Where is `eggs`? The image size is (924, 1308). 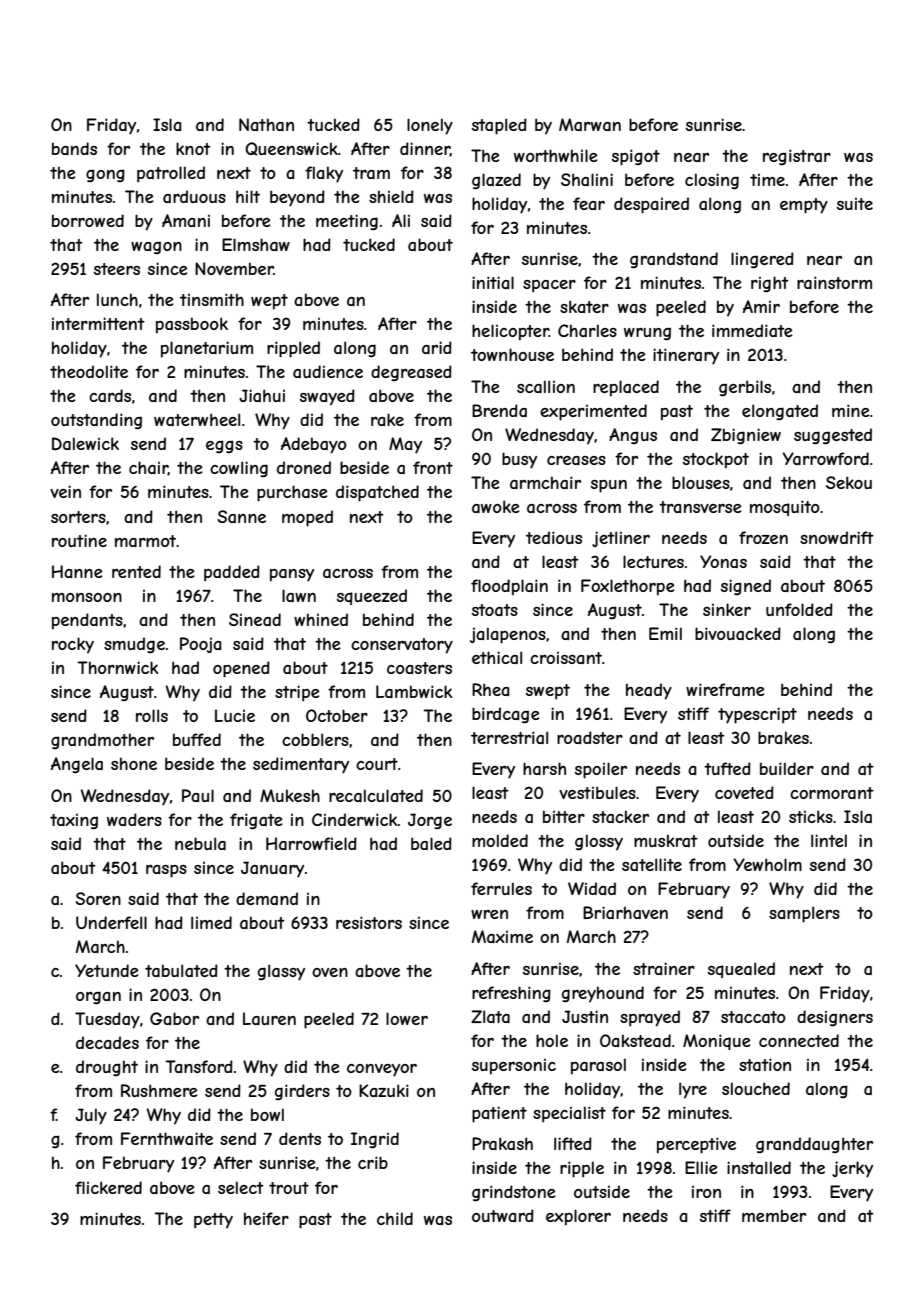 eggs is located at coordinates (224, 446).
